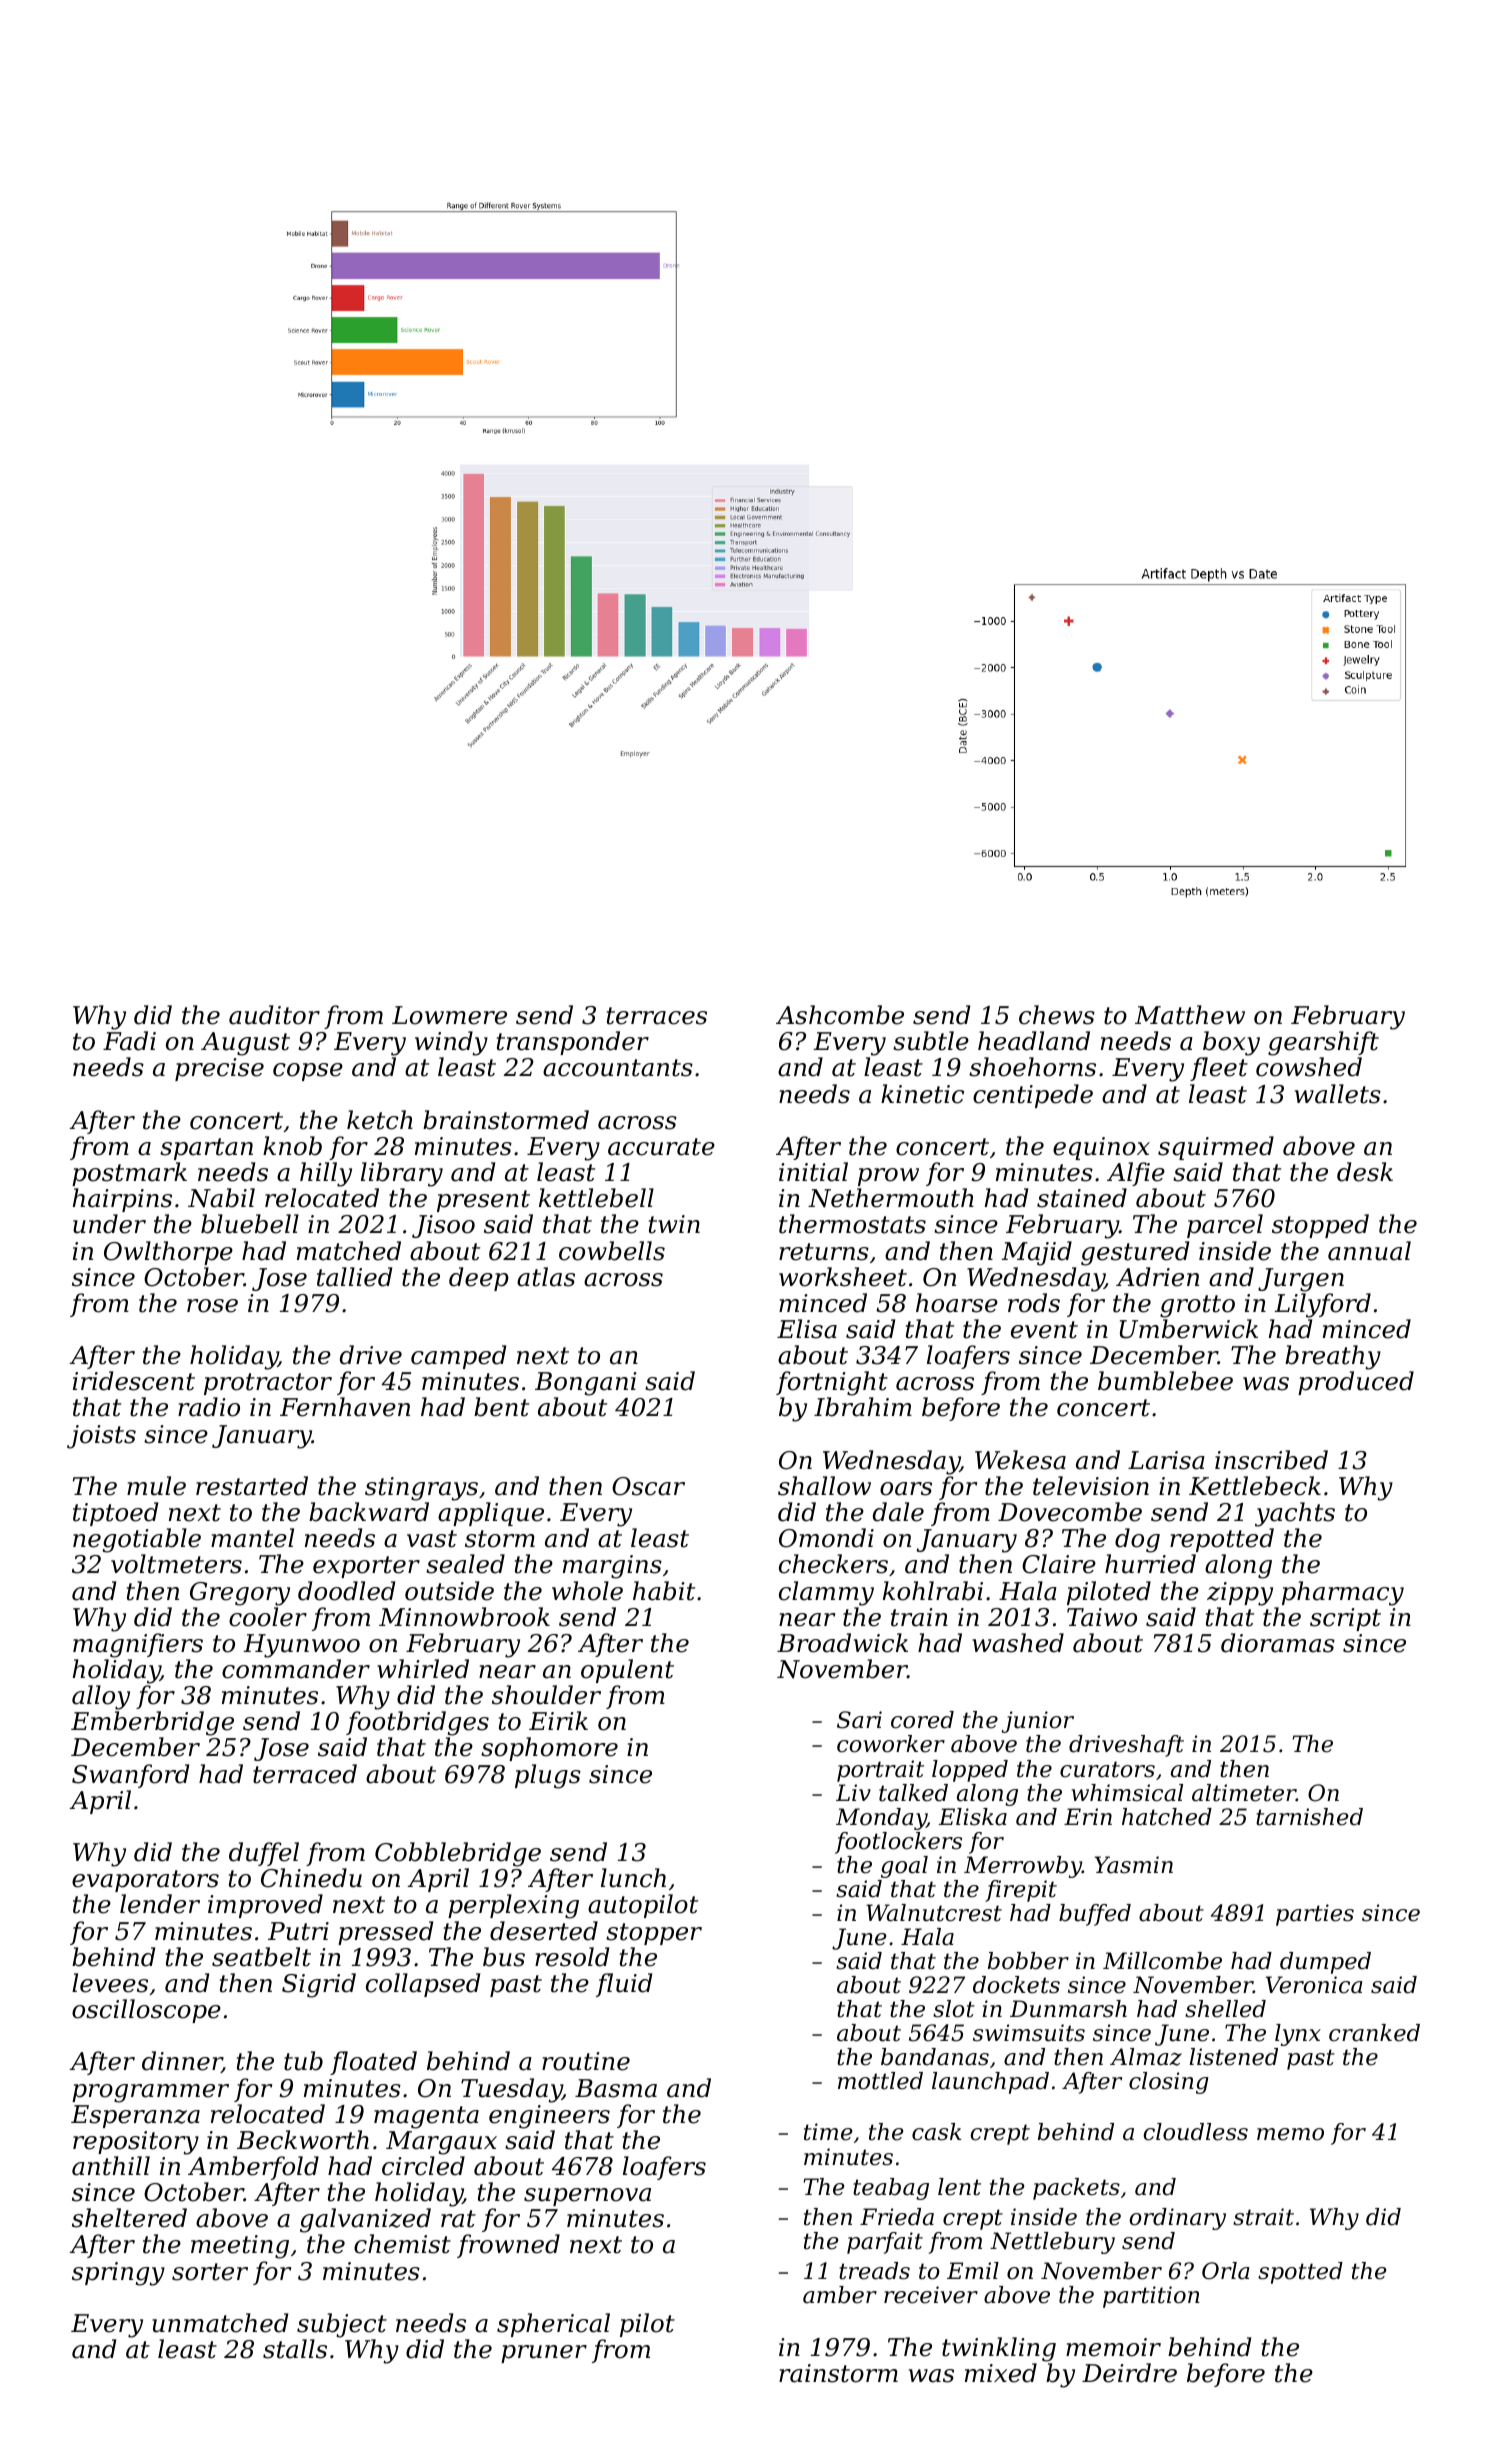  What do you see at coordinates (1190, 1015) in the screenshot?
I see `Matthew` at bounding box center [1190, 1015].
